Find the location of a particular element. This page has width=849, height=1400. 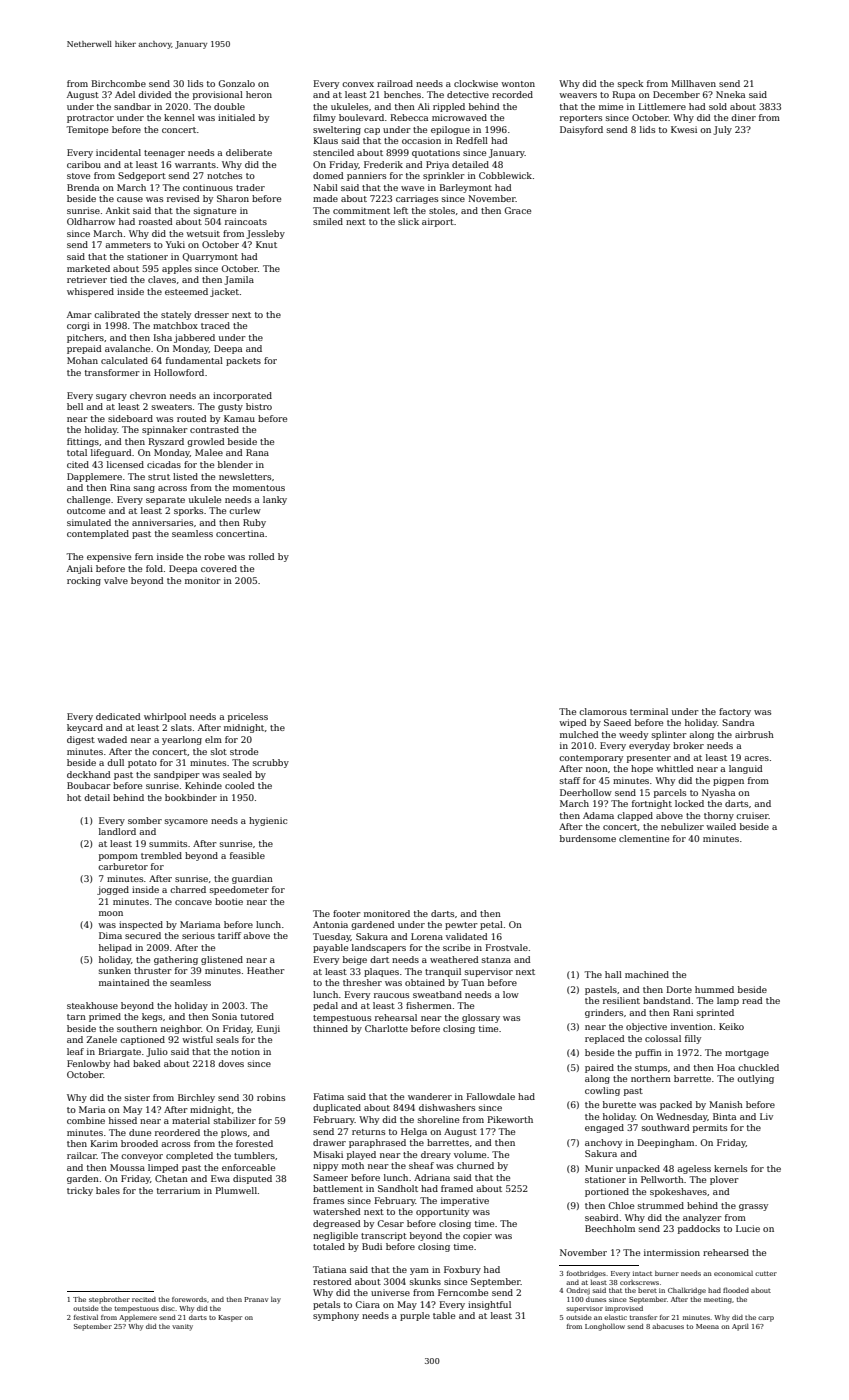

panniers is located at coordinates (366, 176).
